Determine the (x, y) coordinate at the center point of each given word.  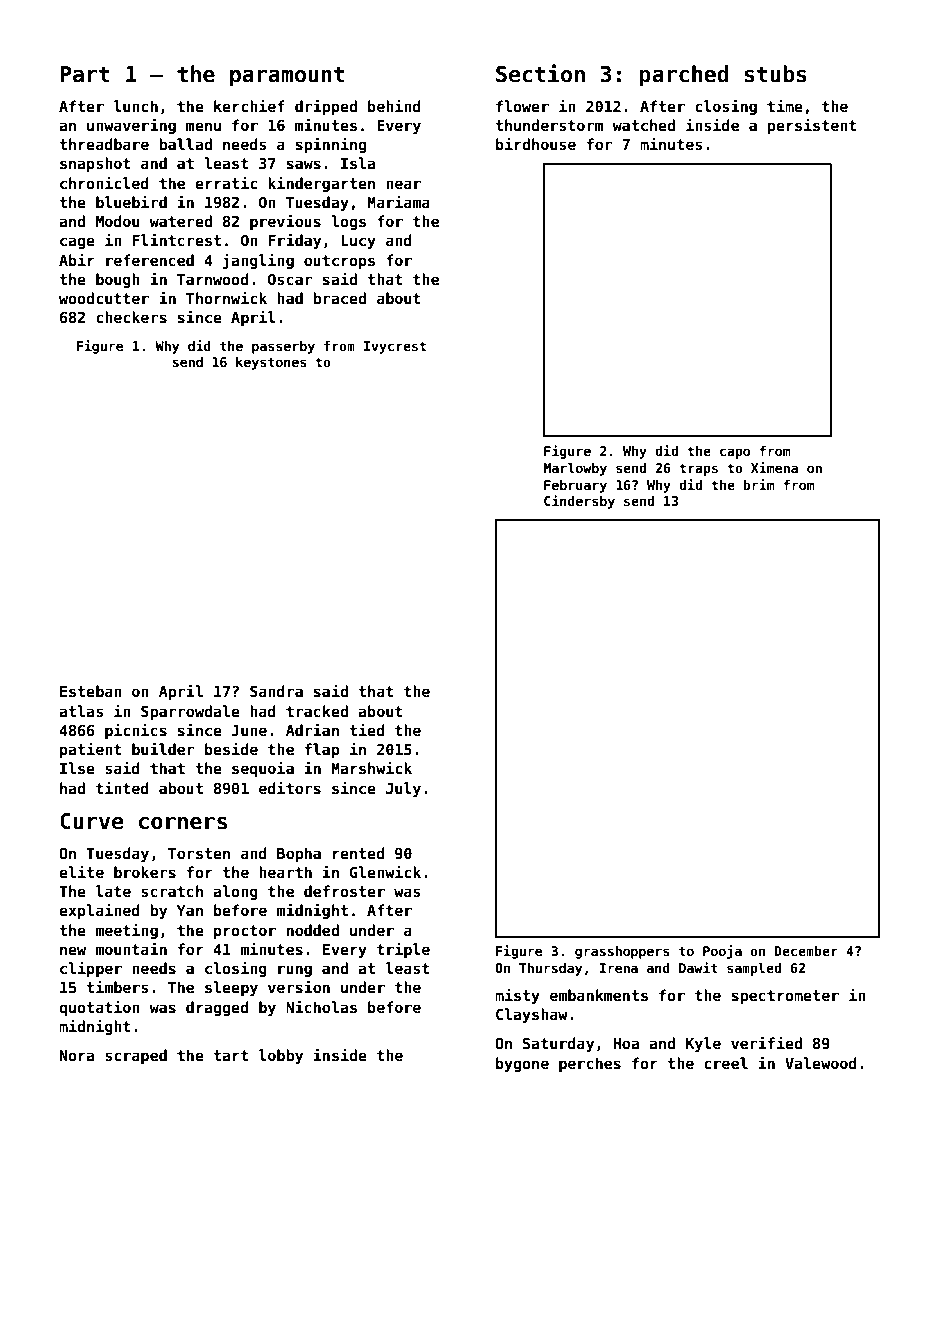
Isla (358, 163)
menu (203, 126)
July (403, 789)
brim (758, 484)
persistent (812, 126)
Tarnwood (213, 279)
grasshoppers (622, 952)
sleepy (231, 988)
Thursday (550, 969)
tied (367, 730)
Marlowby (575, 469)
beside (231, 749)
